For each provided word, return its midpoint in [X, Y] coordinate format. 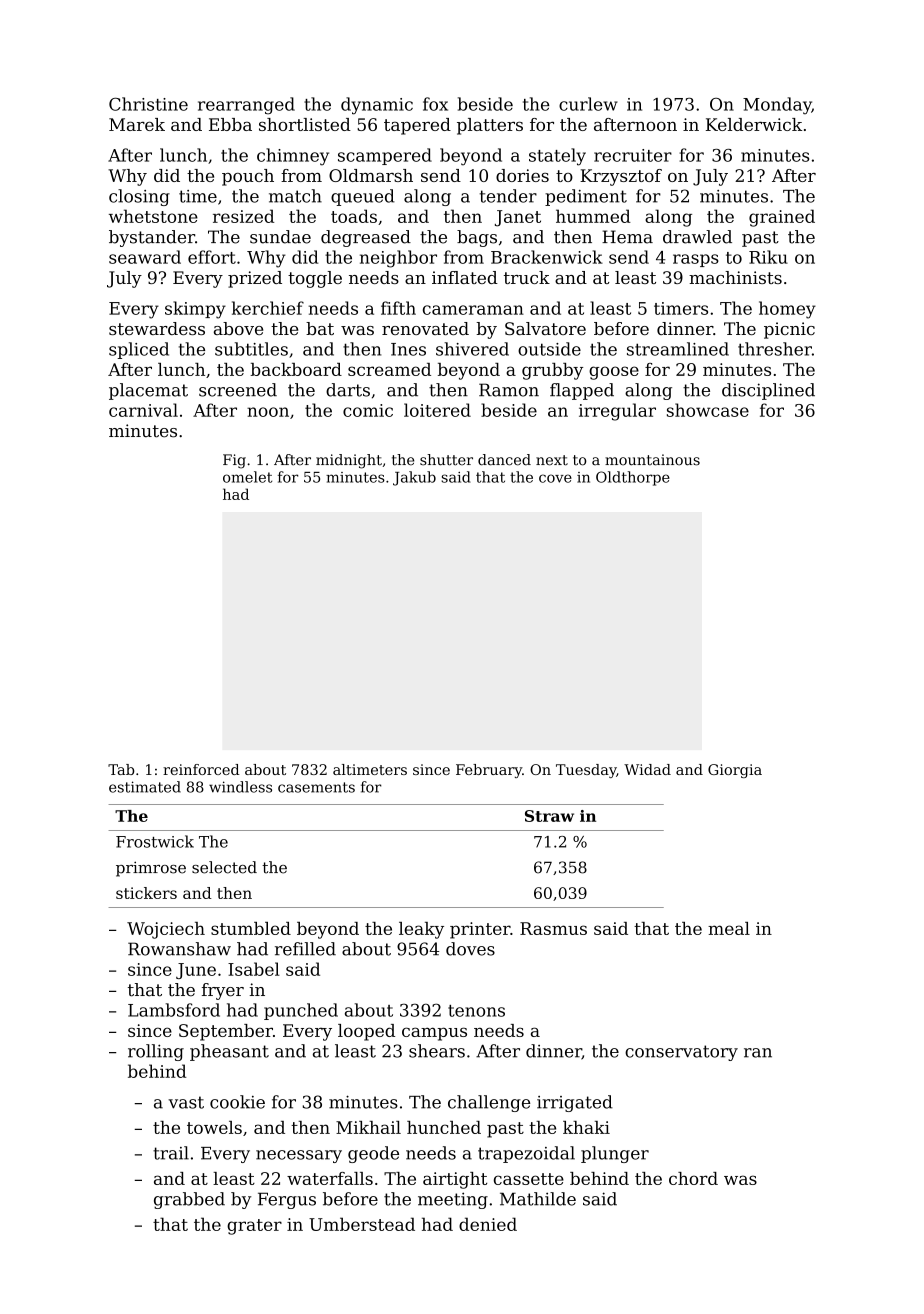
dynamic [377, 106]
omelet [247, 477]
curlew [588, 104]
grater [254, 1227]
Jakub [414, 478]
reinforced [201, 769]
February [489, 771]
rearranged [246, 106]
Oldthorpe [633, 478]
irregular [617, 412]
